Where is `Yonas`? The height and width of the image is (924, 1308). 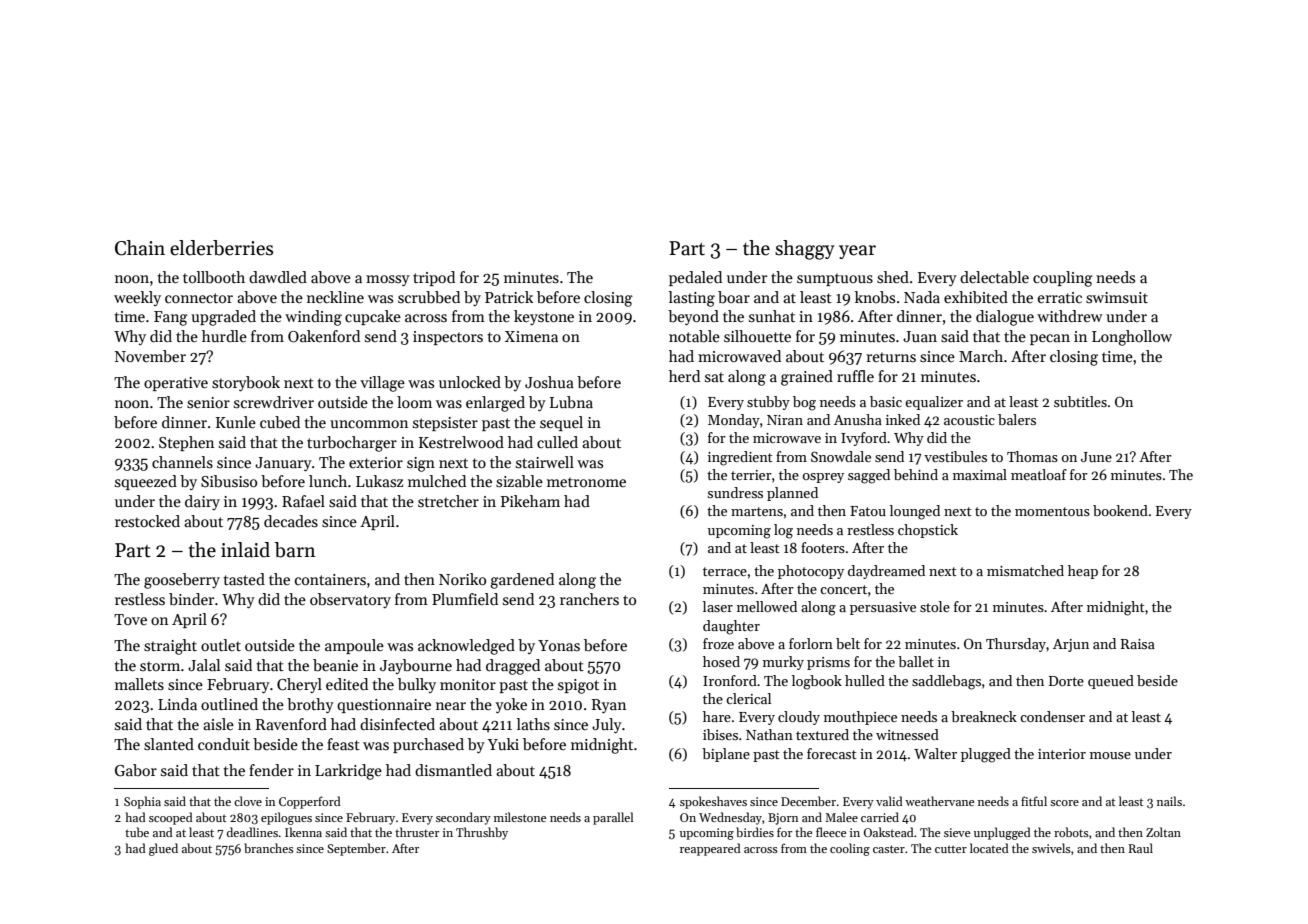 Yonas is located at coordinates (559, 645).
